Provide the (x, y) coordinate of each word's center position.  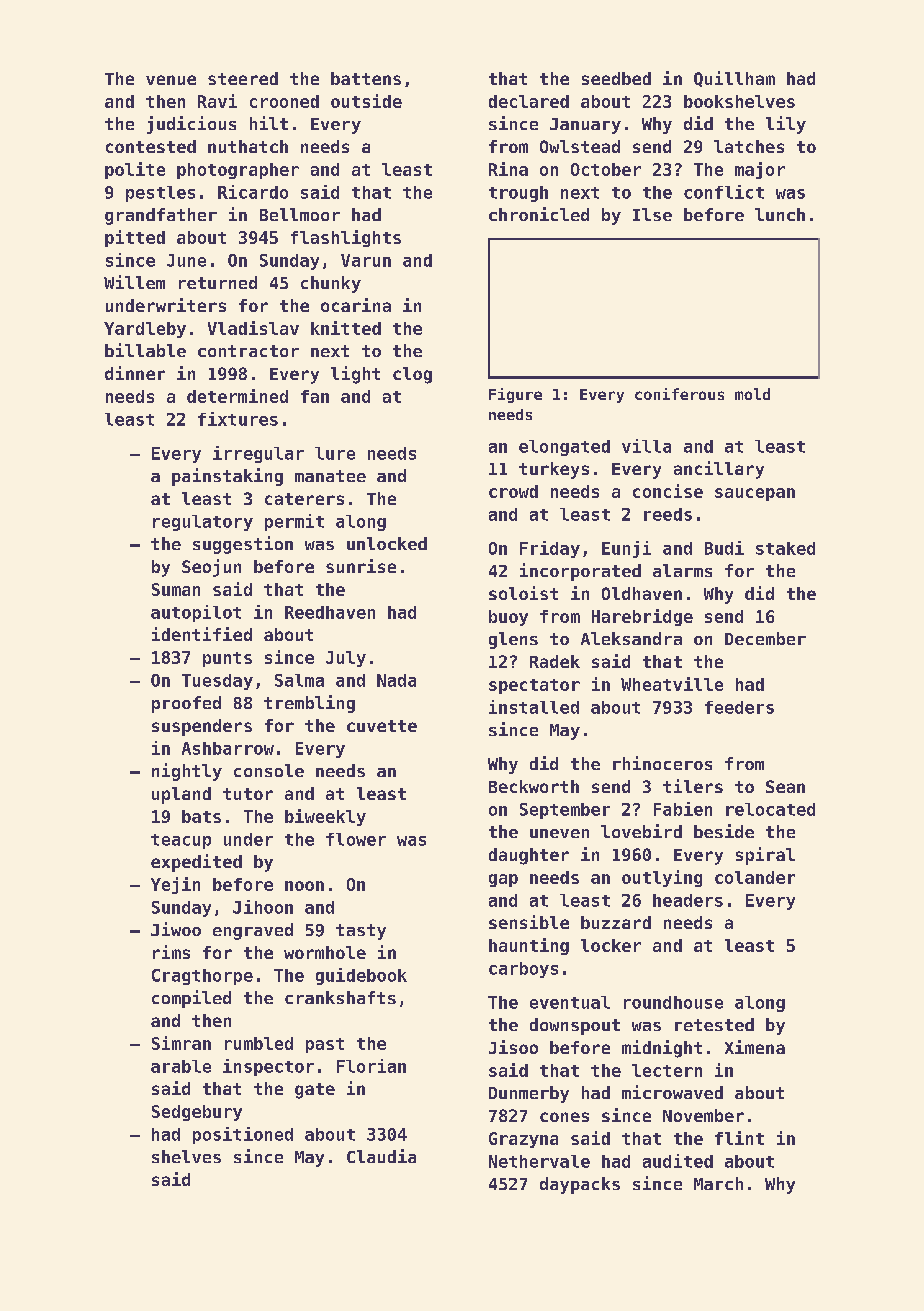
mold (752, 394)
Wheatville (672, 684)
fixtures (238, 419)
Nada (396, 680)
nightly (187, 772)
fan (315, 396)
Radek (555, 661)
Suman (176, 589)
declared (529, 101)
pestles (160, 194)
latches (749, 146)
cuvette (382, 726)
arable (181, 1066)
